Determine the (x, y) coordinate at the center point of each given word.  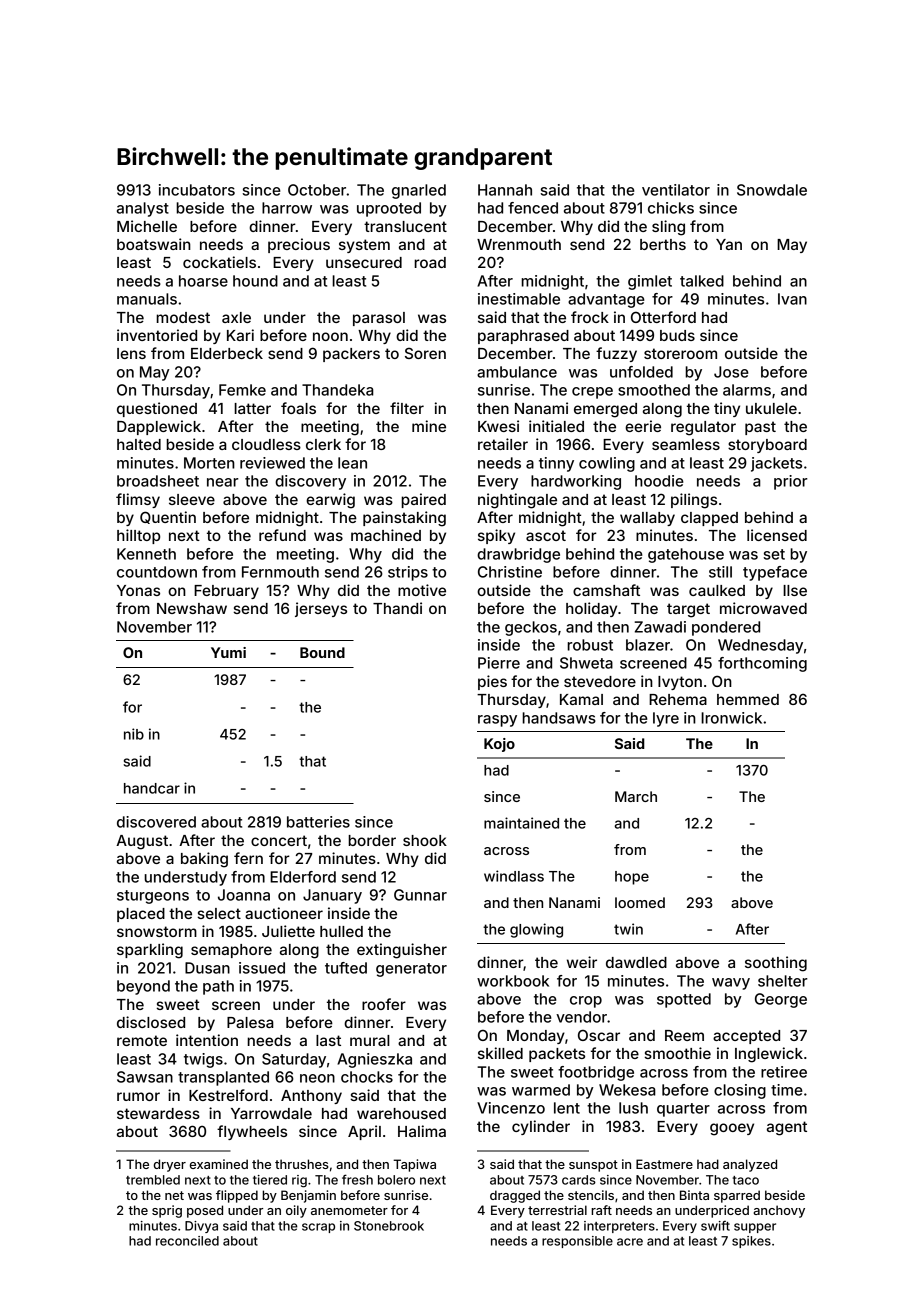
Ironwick (731, 718)
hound (255, 281)
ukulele (771, 408)
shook (425, 840)
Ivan (792, 299)
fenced (533, 208)
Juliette (288, 931)
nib (134, 734)
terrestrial (557, 1210)
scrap (318, 1228)
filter (407, 408)
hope (632, 878)
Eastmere (664, 1164)
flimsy (138, 500)
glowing (536, 930)
